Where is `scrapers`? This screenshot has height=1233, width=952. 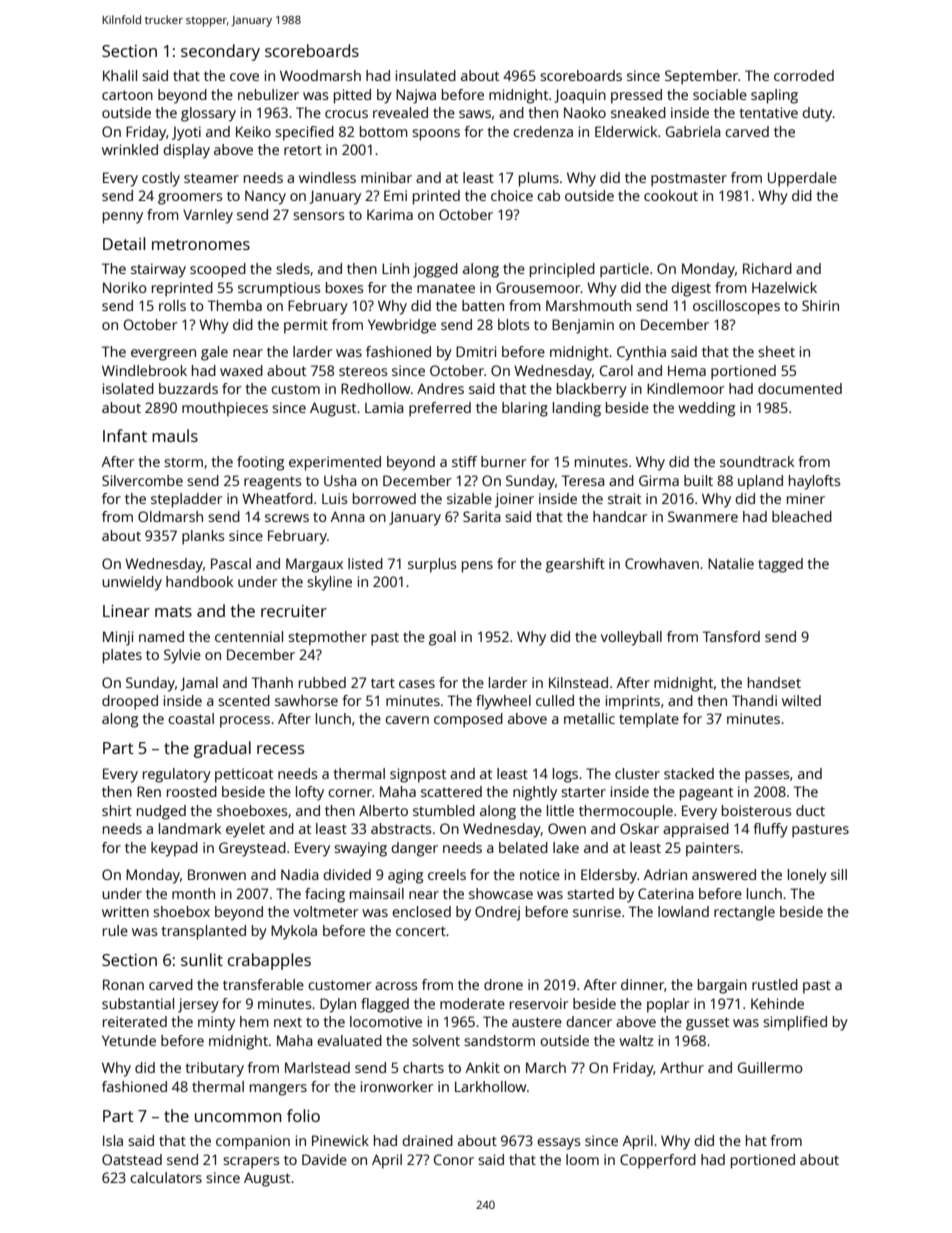 scrapers is located at coordinates (251, 1163).
